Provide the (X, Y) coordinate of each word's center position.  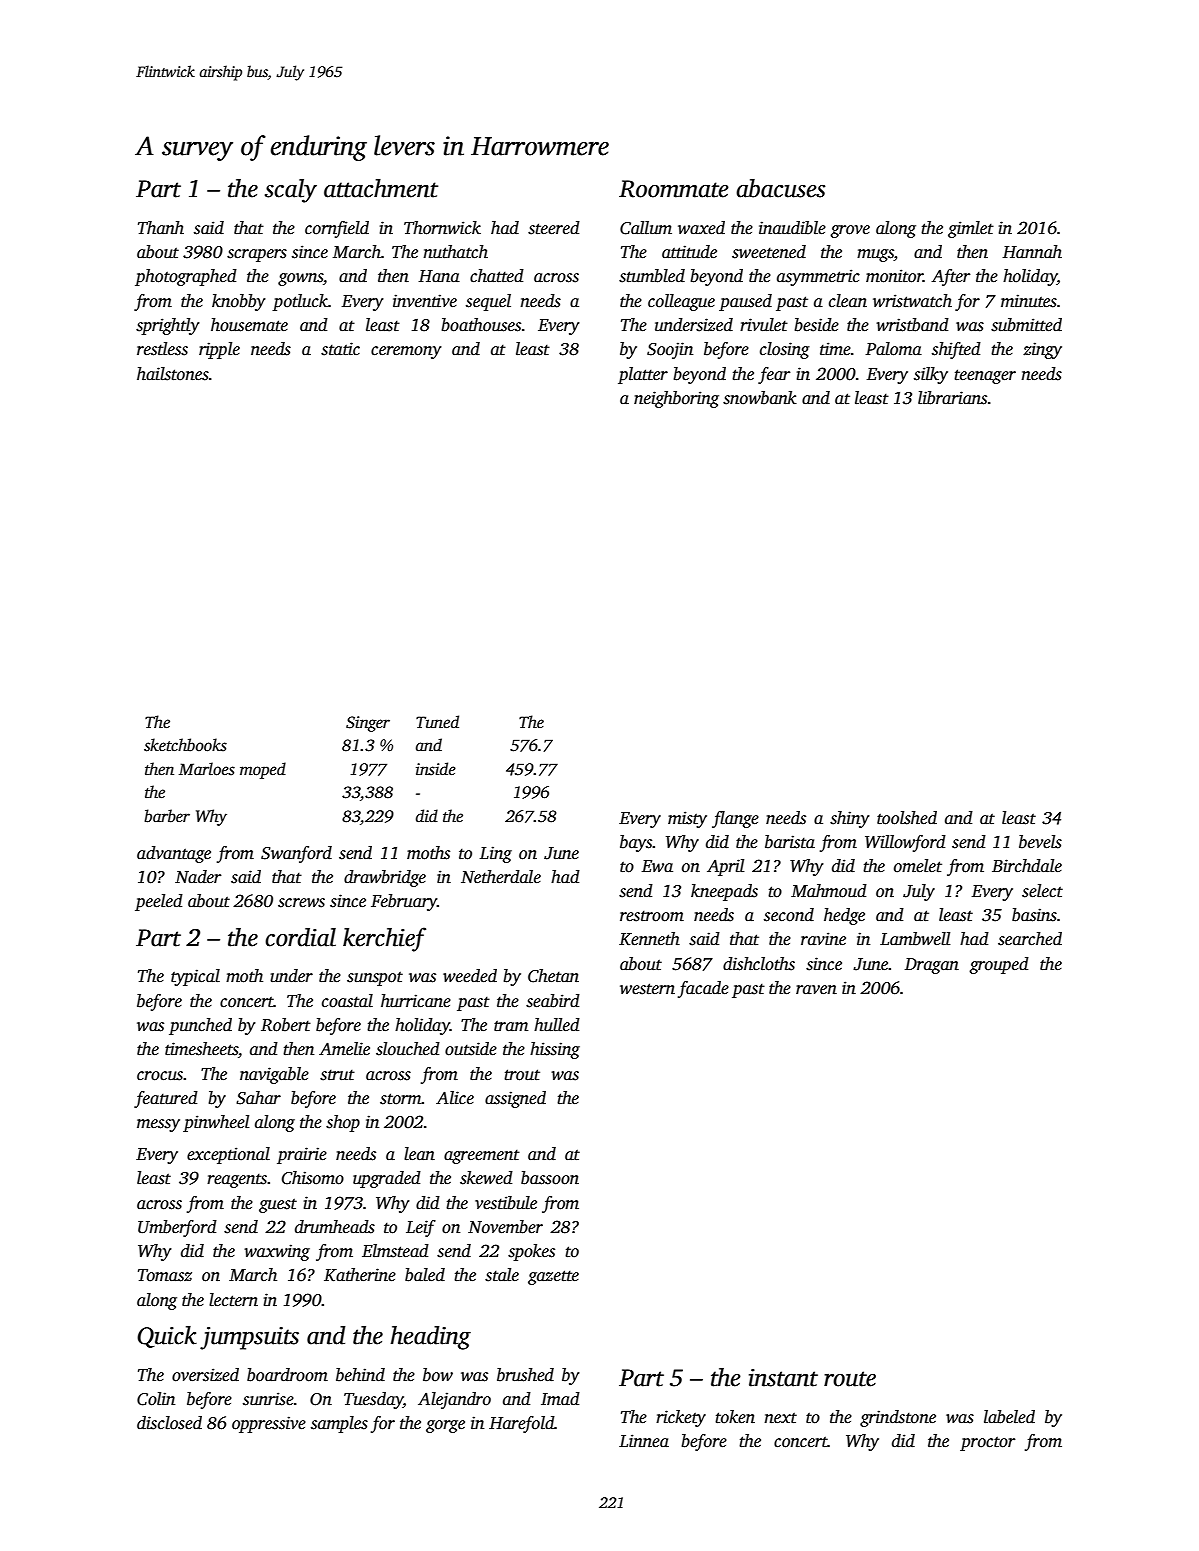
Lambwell (915, 939)
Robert (286, 1025)
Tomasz (165, 1275)
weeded (470, 976)
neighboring (676, 399)
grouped (999, 965)
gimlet (971, 229)
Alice (455, 1098)
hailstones (173, 374)
